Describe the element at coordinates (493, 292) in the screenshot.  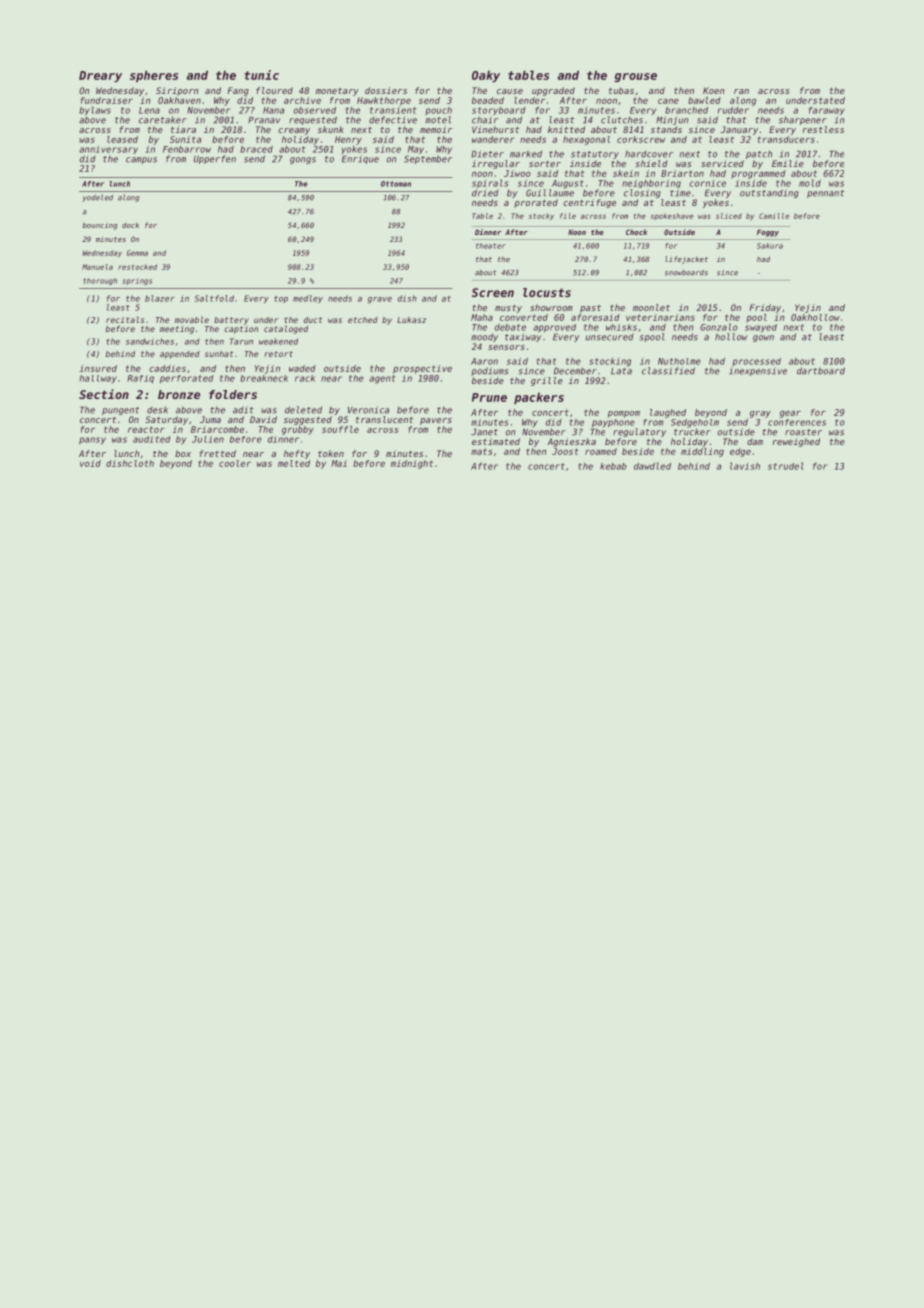
I see `Screen` at that location.
